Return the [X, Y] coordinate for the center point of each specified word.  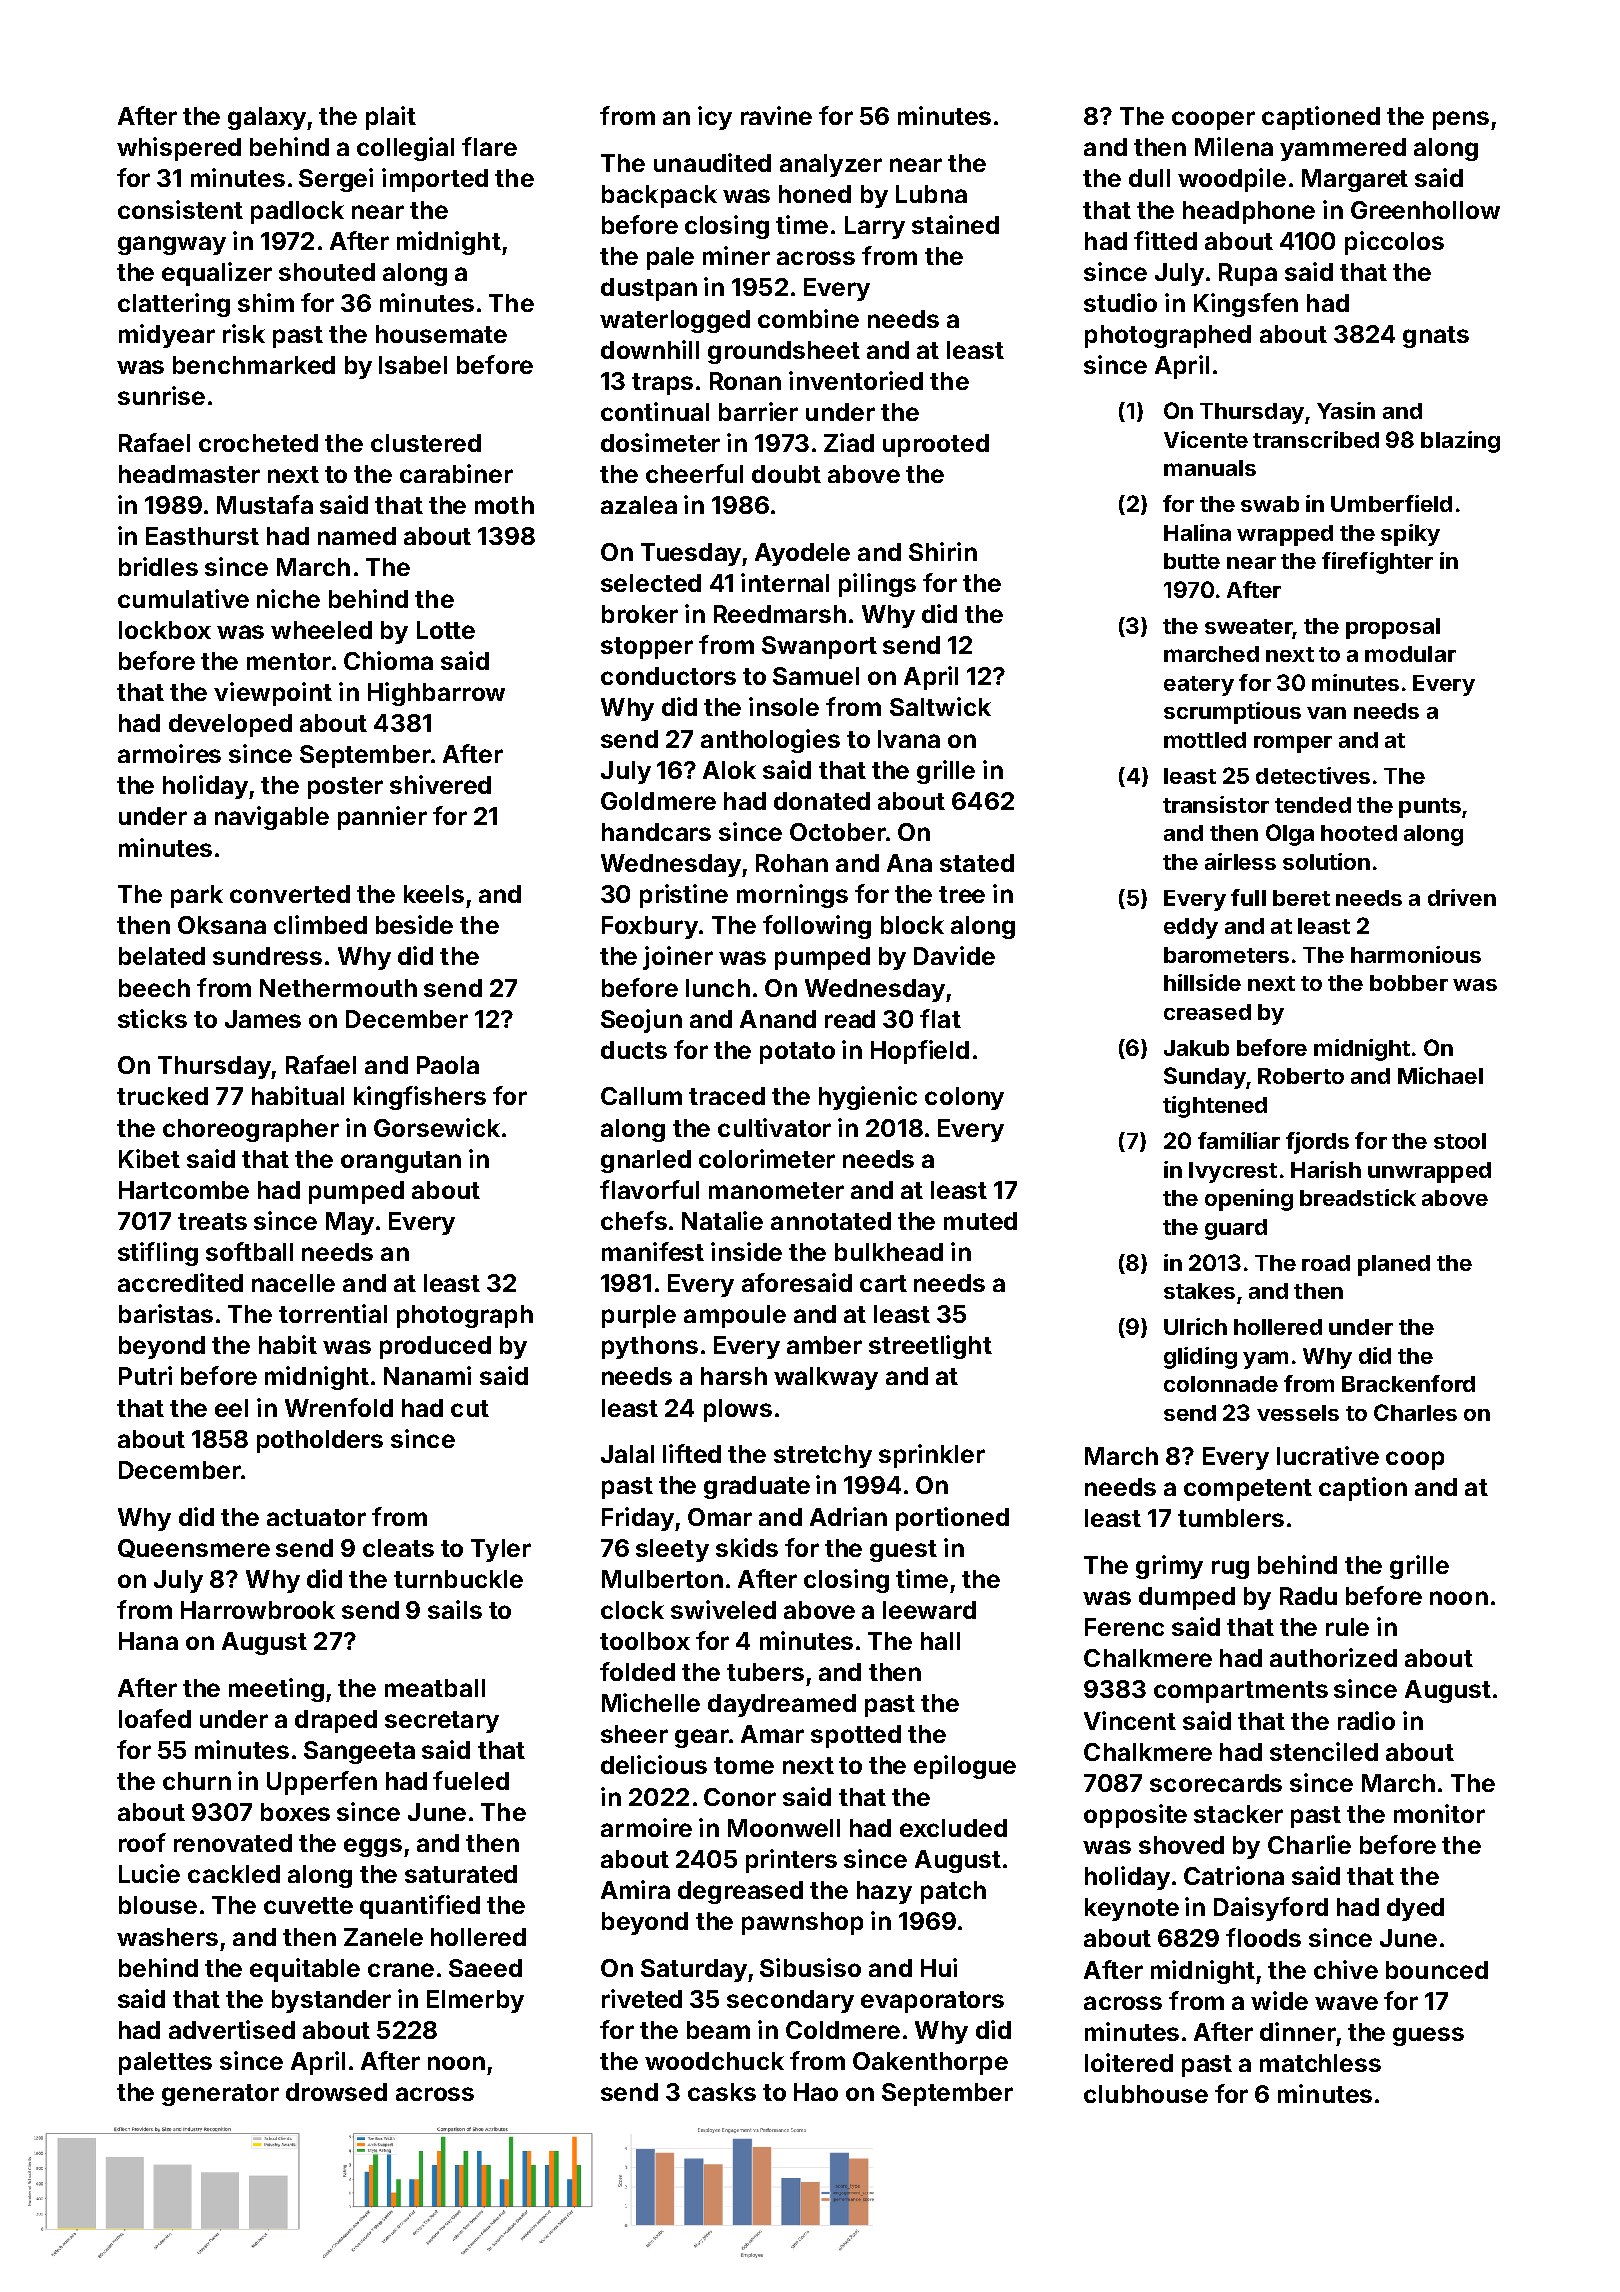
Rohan [792, 863]
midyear [167, 336]
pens [1461, 120]
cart [883, 1283]
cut [470, 1408]
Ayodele [802, 554]
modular [1410, 654]
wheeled [321, 630]
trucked [162, 1096]
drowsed [336, 2092]
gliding [1200, 1358]
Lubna [931, 194]
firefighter [1377, 563]
